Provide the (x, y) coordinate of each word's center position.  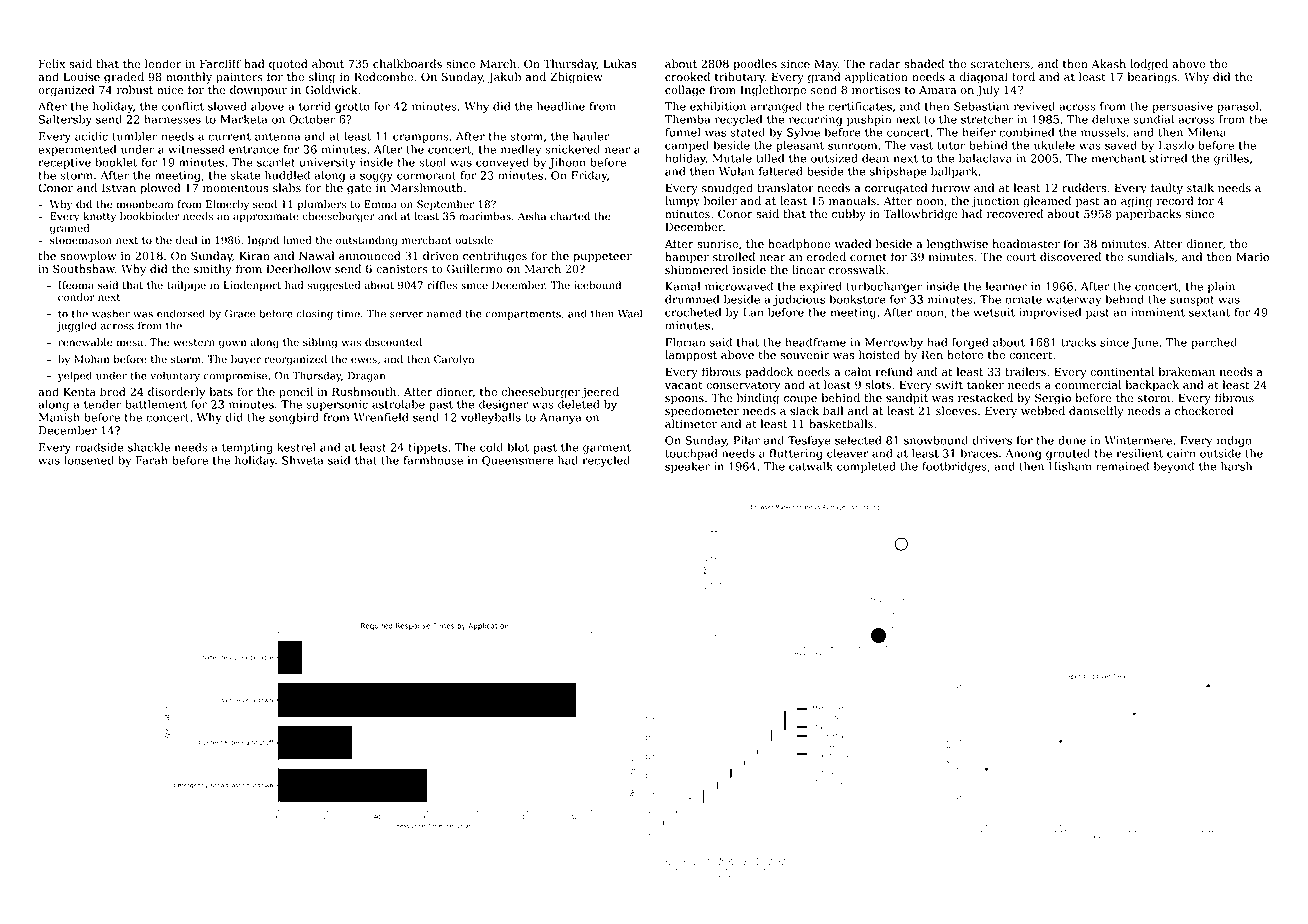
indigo (1234, 441)
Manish (59, 417)
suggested (334, 286)
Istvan (119, 187)
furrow (951, 187)
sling (322, 78)
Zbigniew (576, 78)
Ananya (561, 418)
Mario (1252, 256)
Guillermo (475, 269)
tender (102, 404)
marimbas (485, 216)
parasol (1238, 107)
